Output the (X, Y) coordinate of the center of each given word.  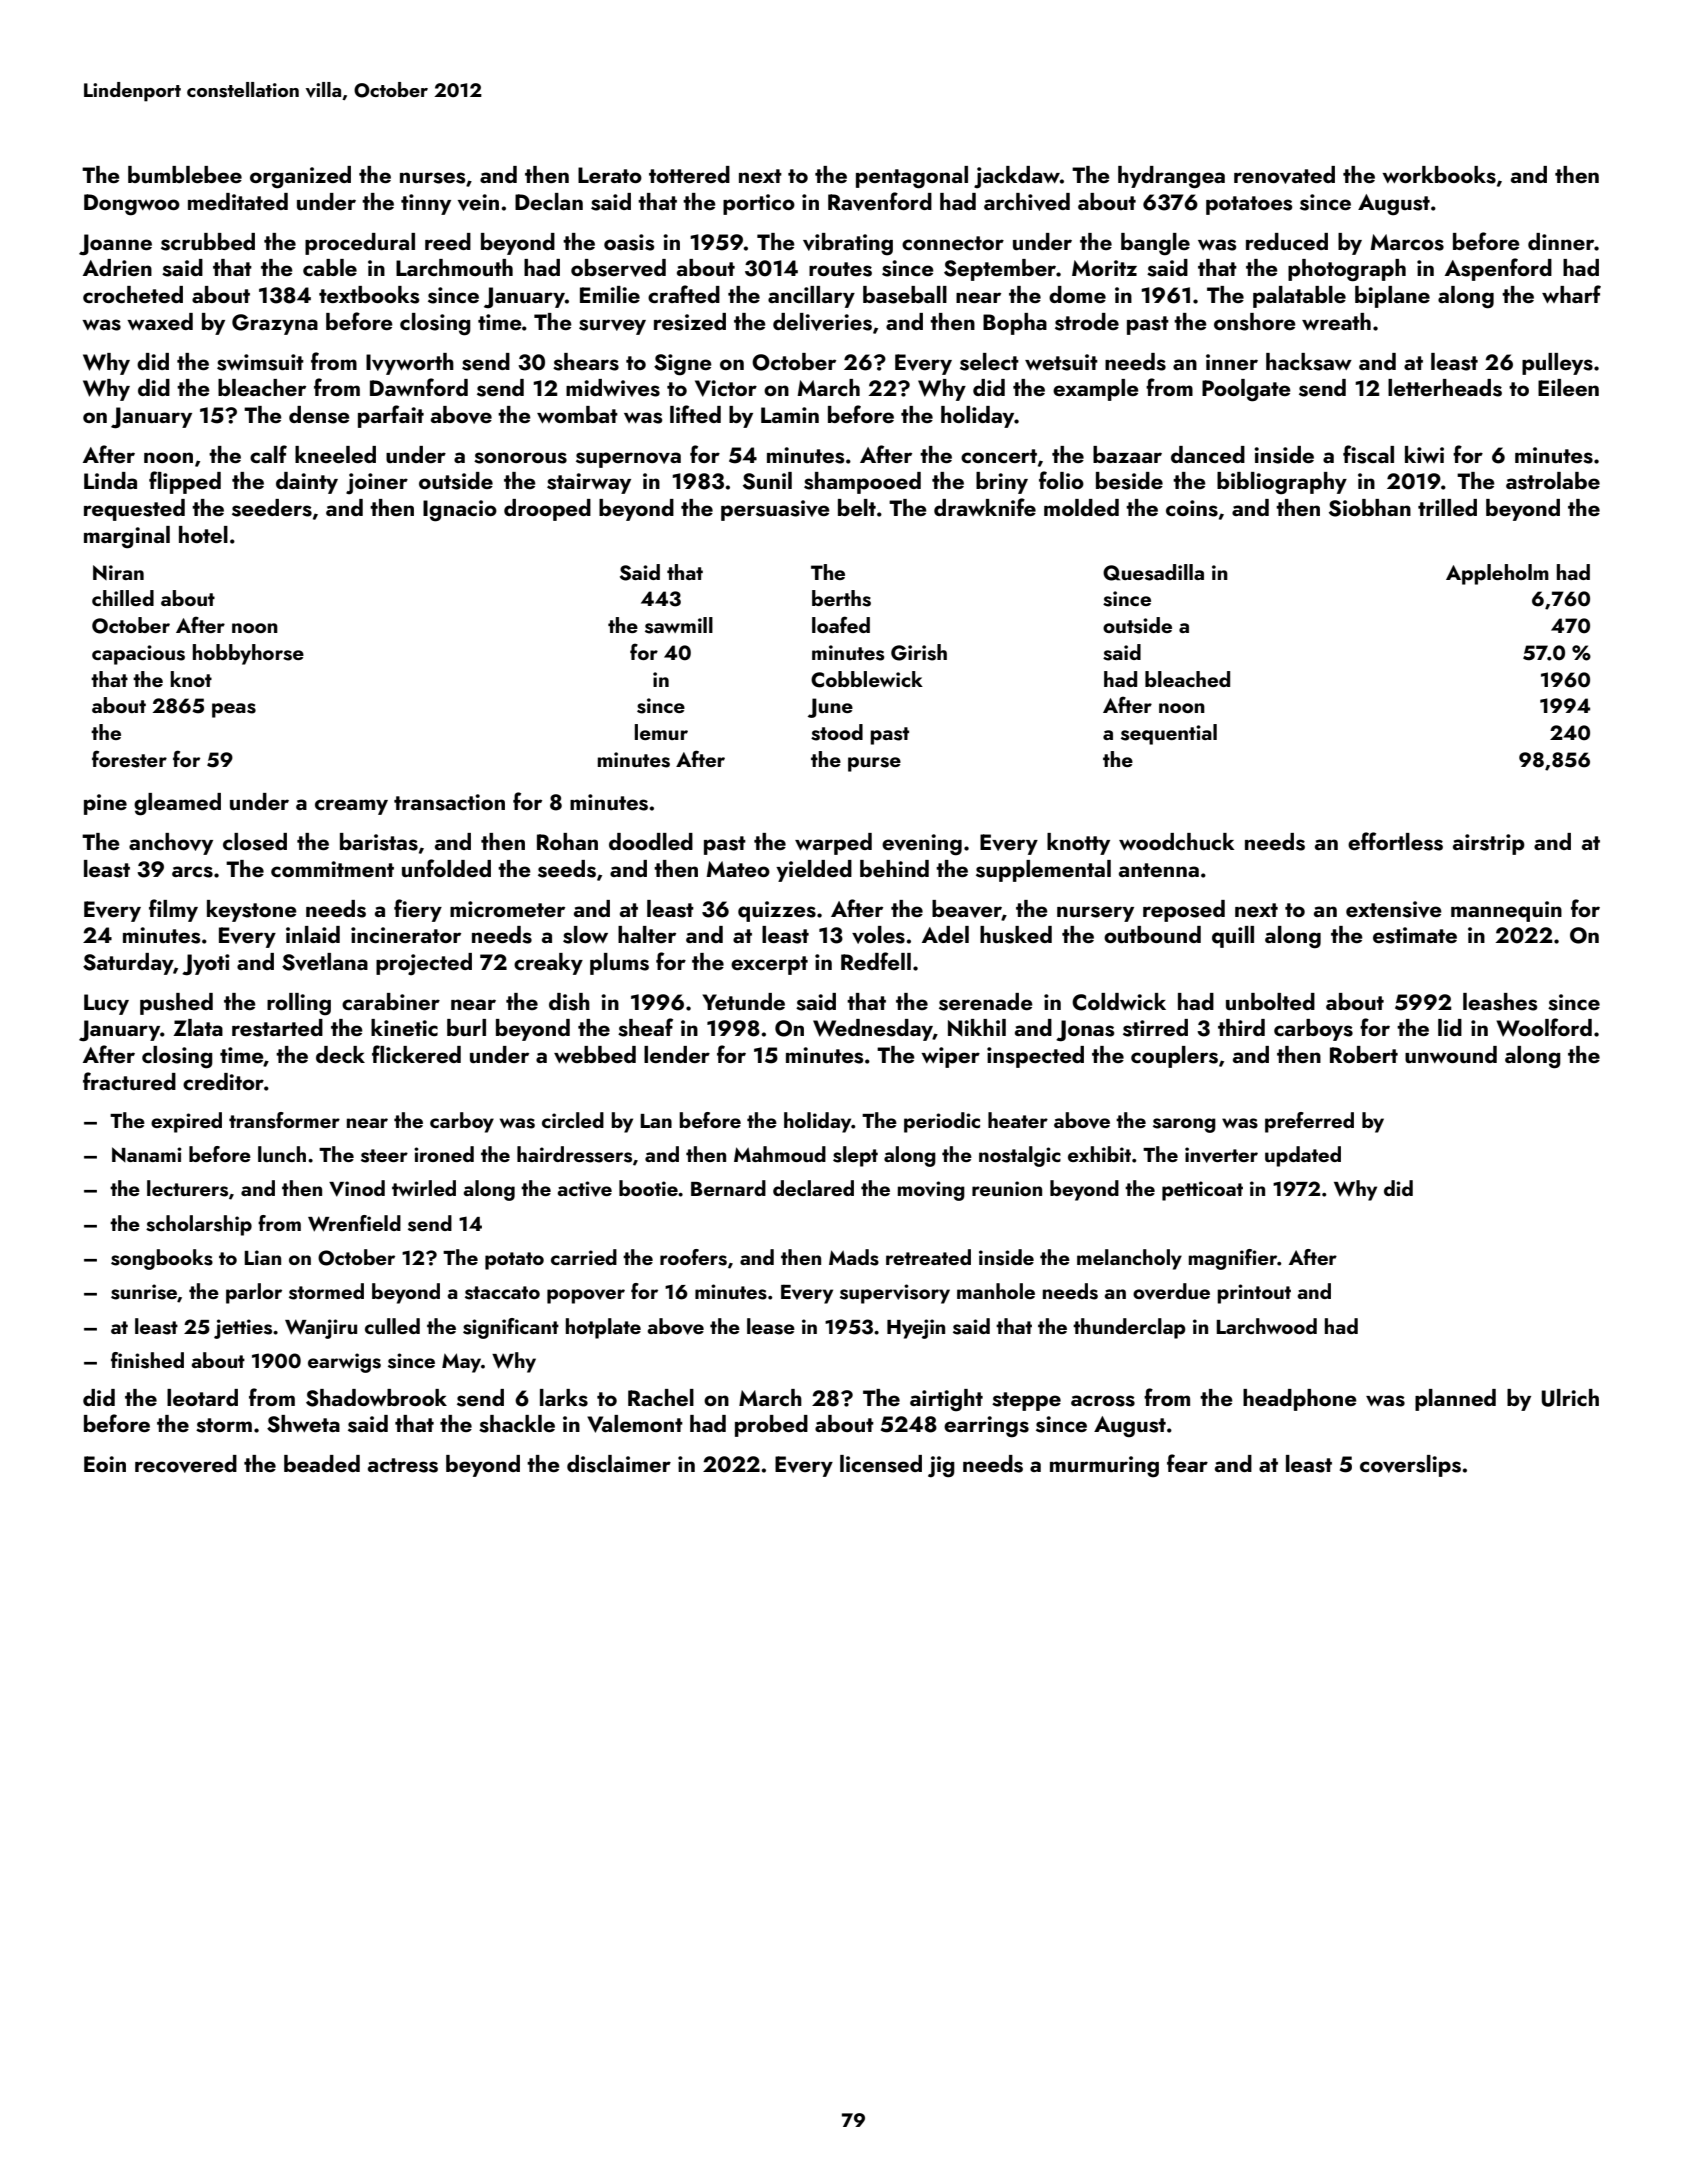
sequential (1169, 734)
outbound (1152, 934)
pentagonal (912, 177)
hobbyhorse (248, 654)
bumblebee (185, 174)
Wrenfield (354, 1223)
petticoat (1202, 1191)
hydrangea (1171, 177)
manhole (996, 1291)
